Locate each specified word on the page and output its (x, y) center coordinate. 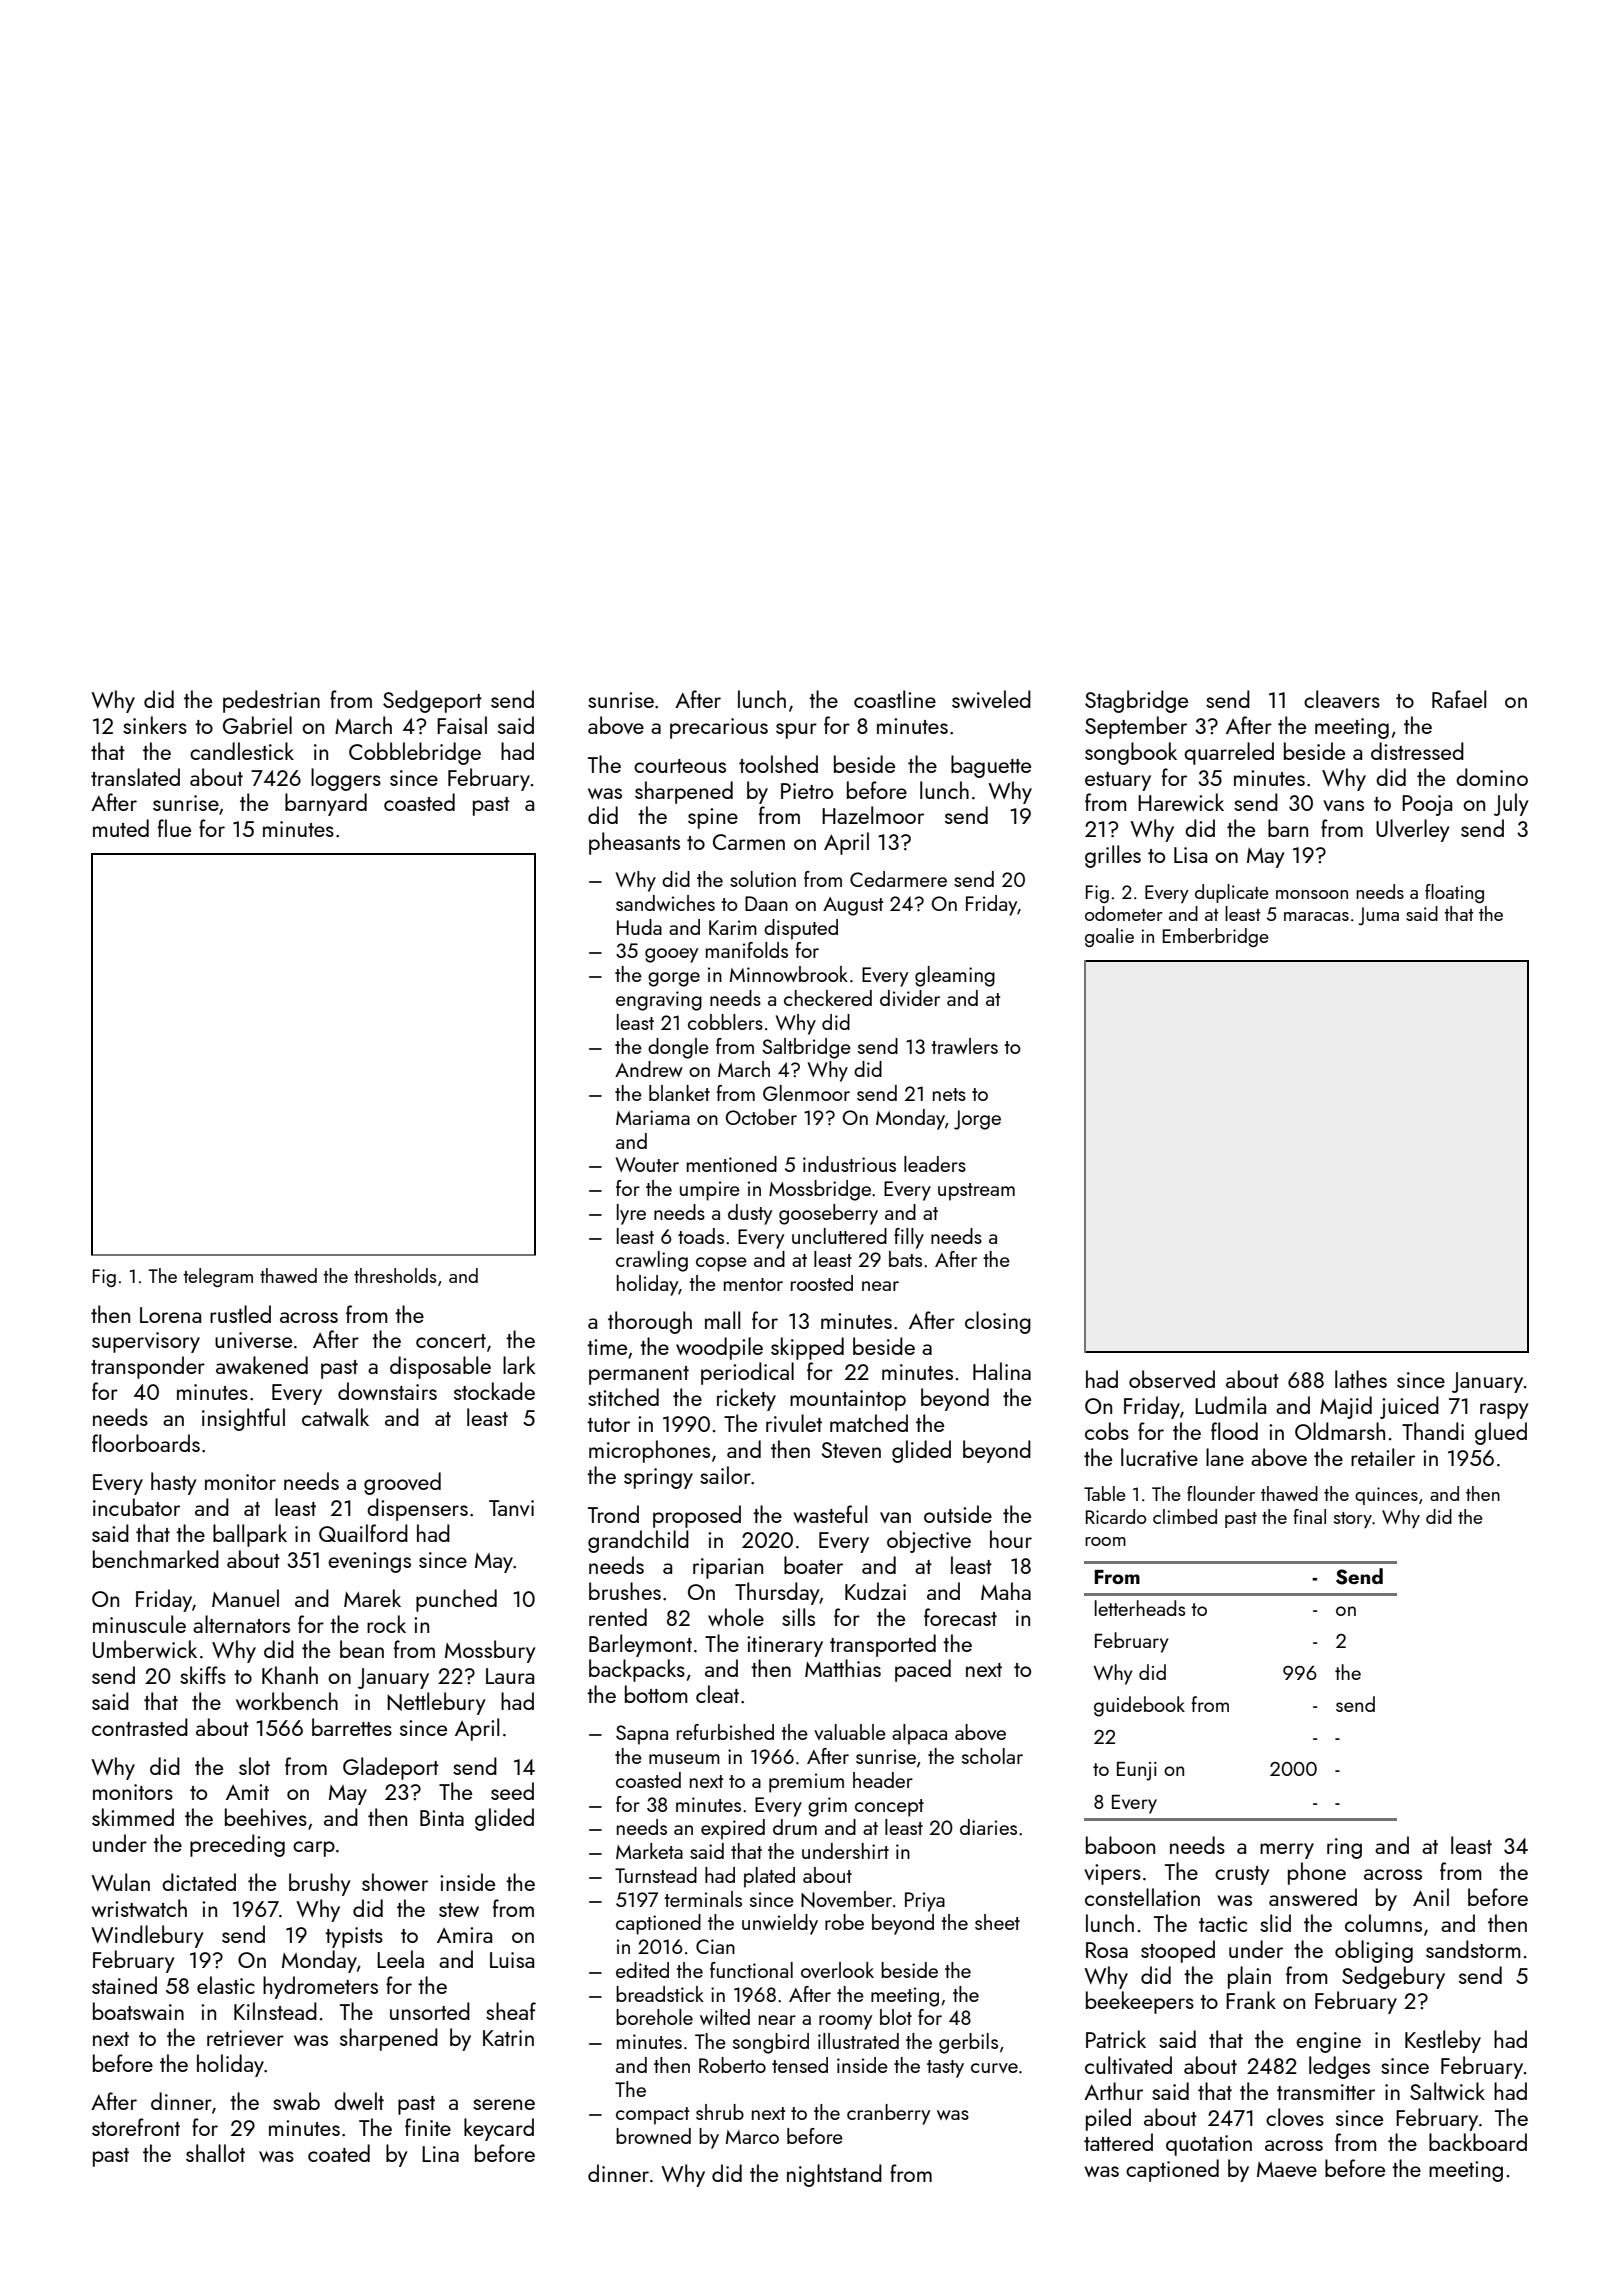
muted (121, 828)
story (1353, 1520)
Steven (851, 1450)
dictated (199, 1882)
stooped (1178, 1951)
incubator (136, 1507)
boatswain (138, 2011)
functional (751, 1970)
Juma (1378, 916)
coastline (895, 699)
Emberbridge (1216, 937)
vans (1343, 805)
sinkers (155, 725)
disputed (801, 929)
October (761, 1117)
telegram (218, 1277)
